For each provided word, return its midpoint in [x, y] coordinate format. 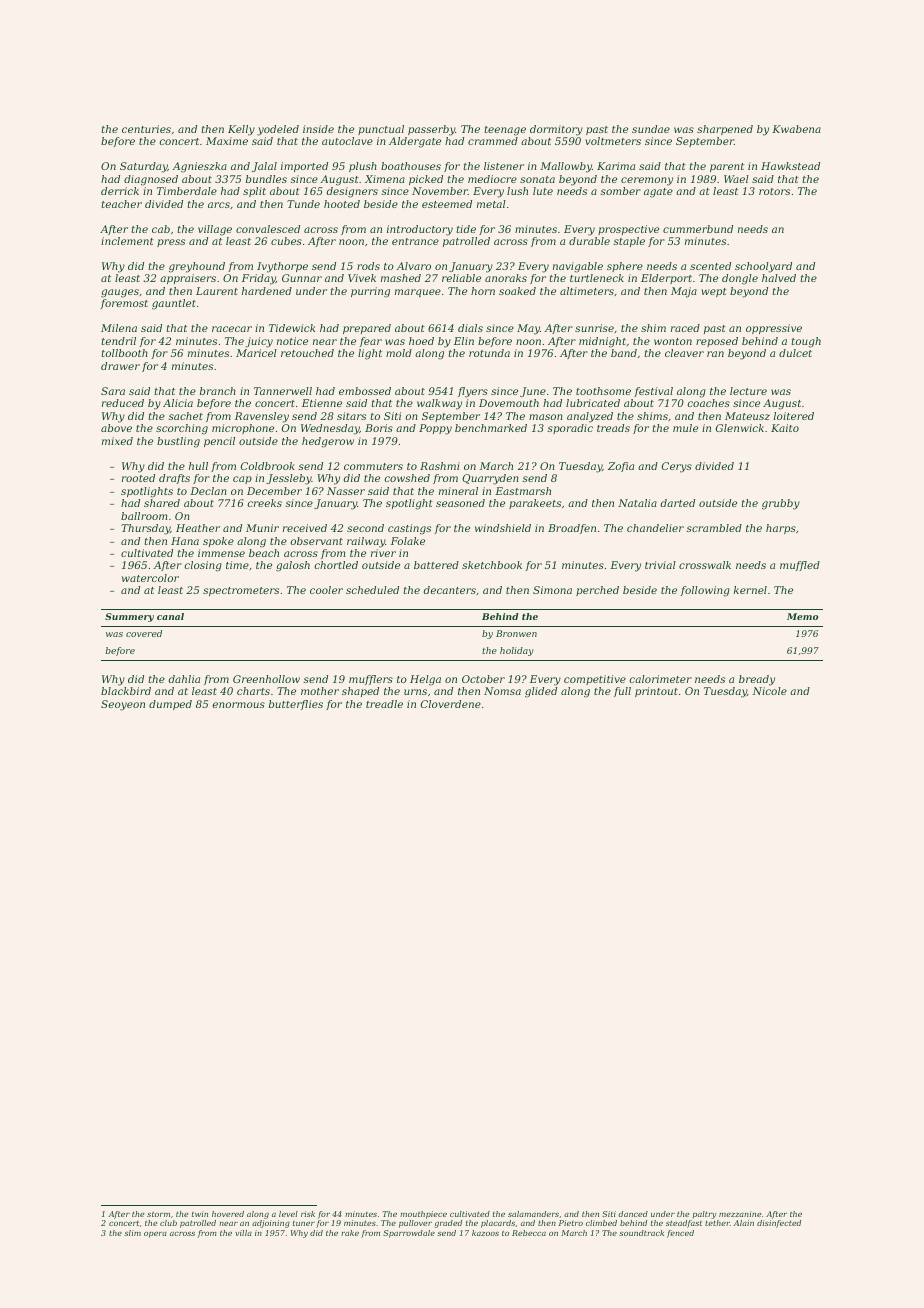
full [622, 692]
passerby [431, 130]
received [305, 528]
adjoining [271, 1224]
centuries [146, 129]
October [483, 679]
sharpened [725, 130]
